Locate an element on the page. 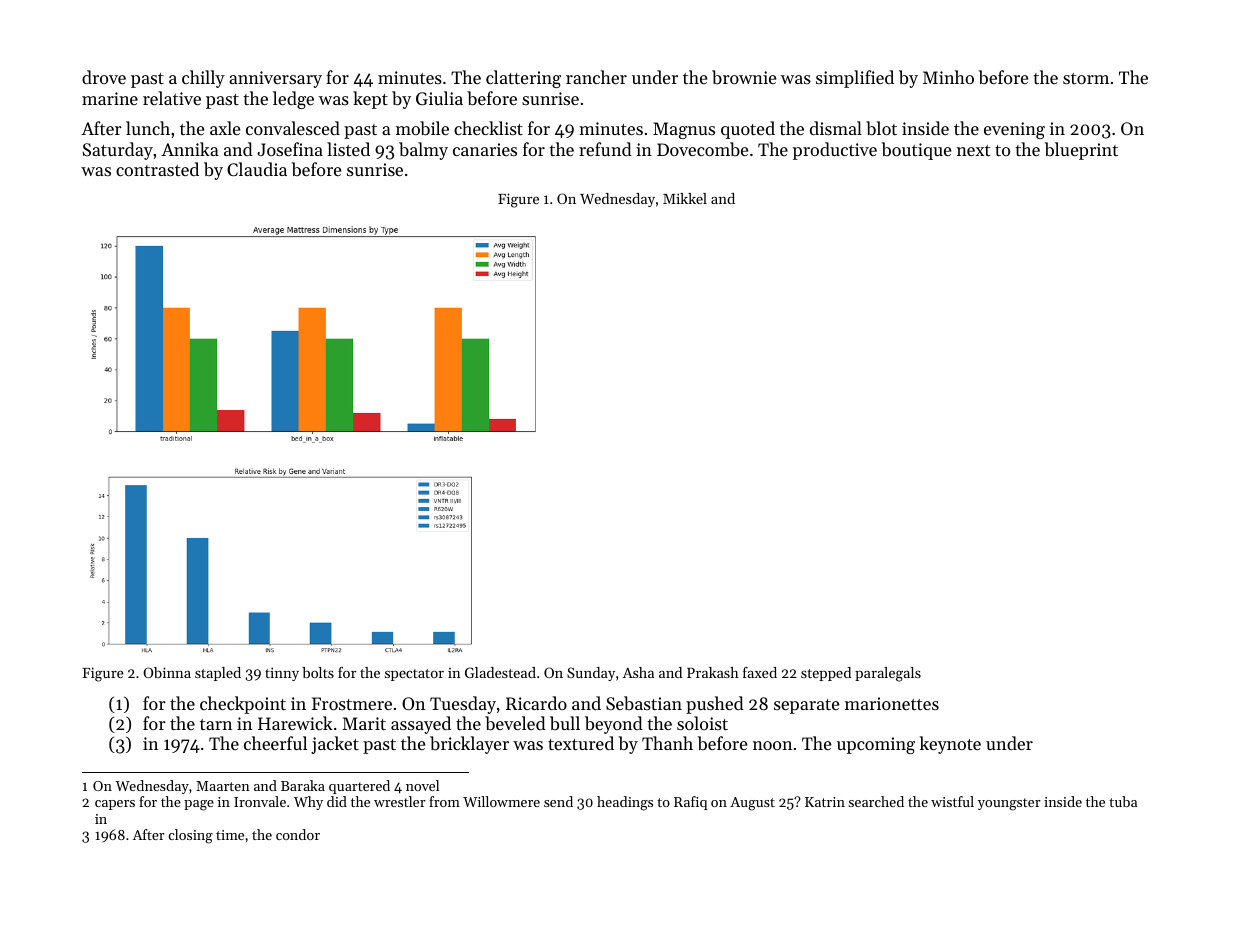 This image has height=952, width=1233. paralegals is located at coordinates (888, 674).
